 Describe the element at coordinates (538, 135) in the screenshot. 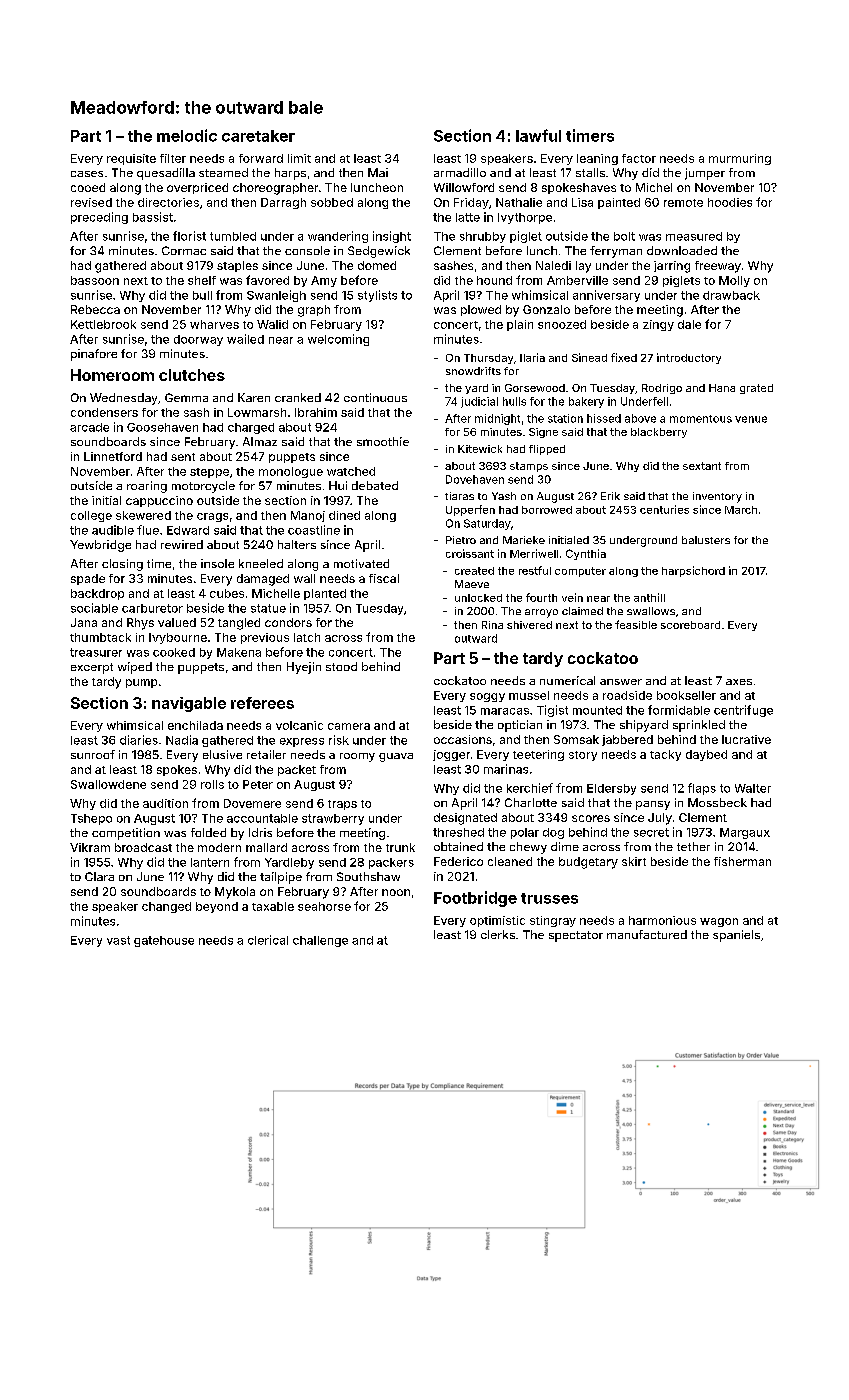

I see `lawful` at that location.
